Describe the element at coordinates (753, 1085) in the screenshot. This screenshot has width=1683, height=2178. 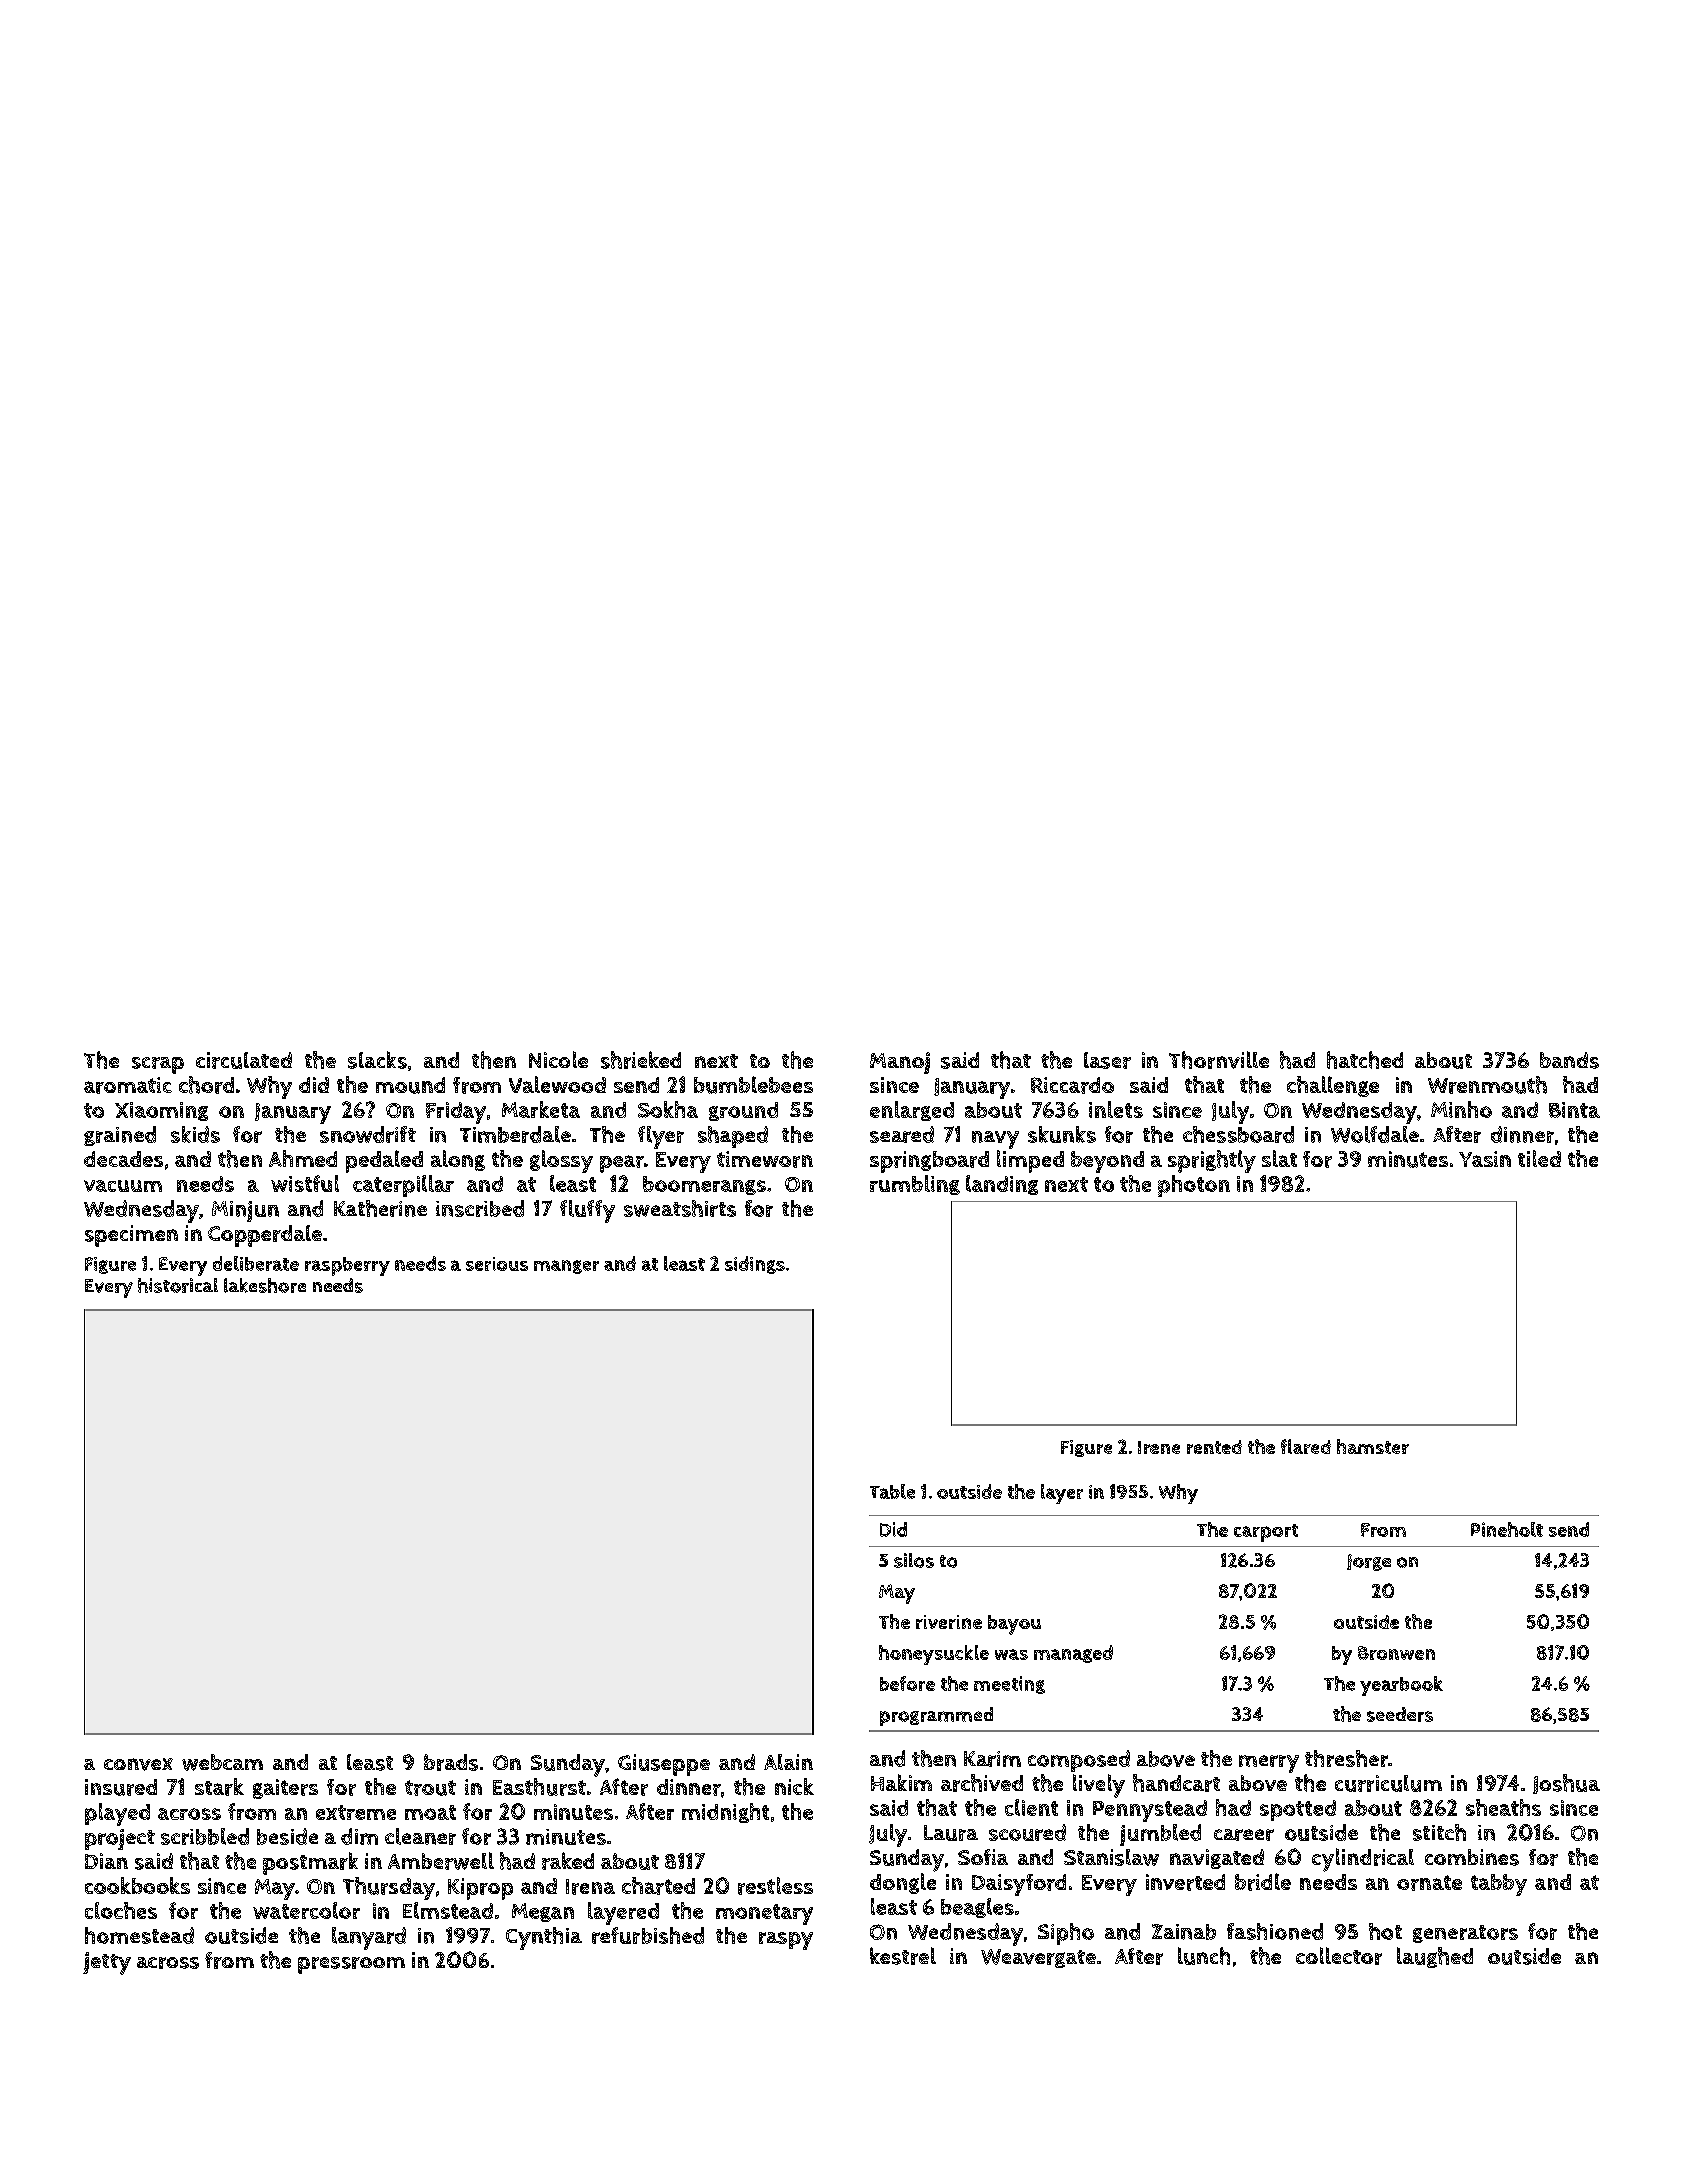
I see `bumblebees` at that location.
